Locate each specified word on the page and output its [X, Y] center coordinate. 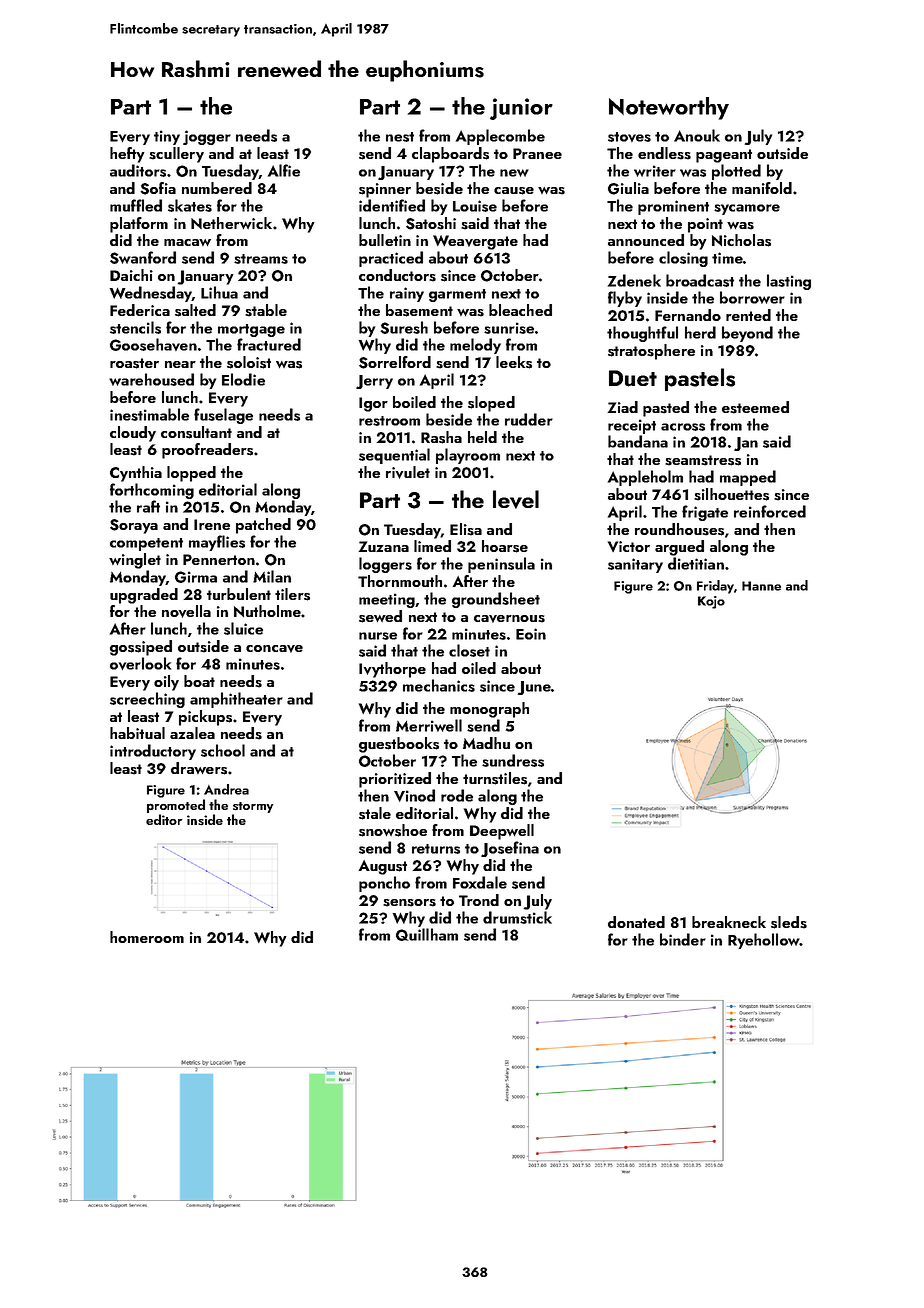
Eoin [531, 634]
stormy [253, 807]
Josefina [510, 849]
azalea [192, 733]
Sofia [158, 188]
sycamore [747, 209]
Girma [196, 577]
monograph [489, 710]
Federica [140, 310]
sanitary [635, 565]
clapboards [450, 155]
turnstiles [495, 778]
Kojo [711, 602]
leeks [514, 362]
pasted [666, 409]
